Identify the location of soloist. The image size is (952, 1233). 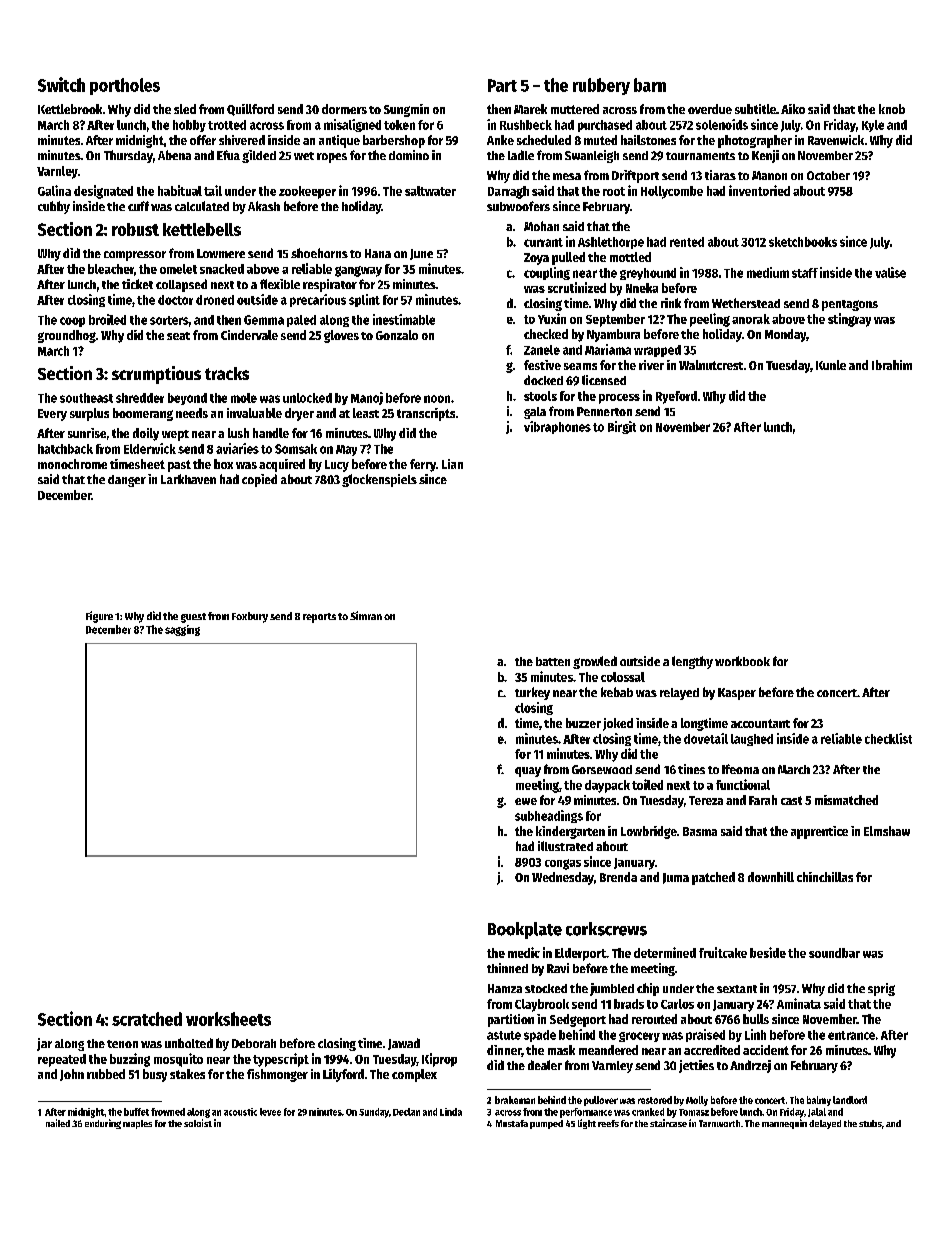
(198, 1123).
